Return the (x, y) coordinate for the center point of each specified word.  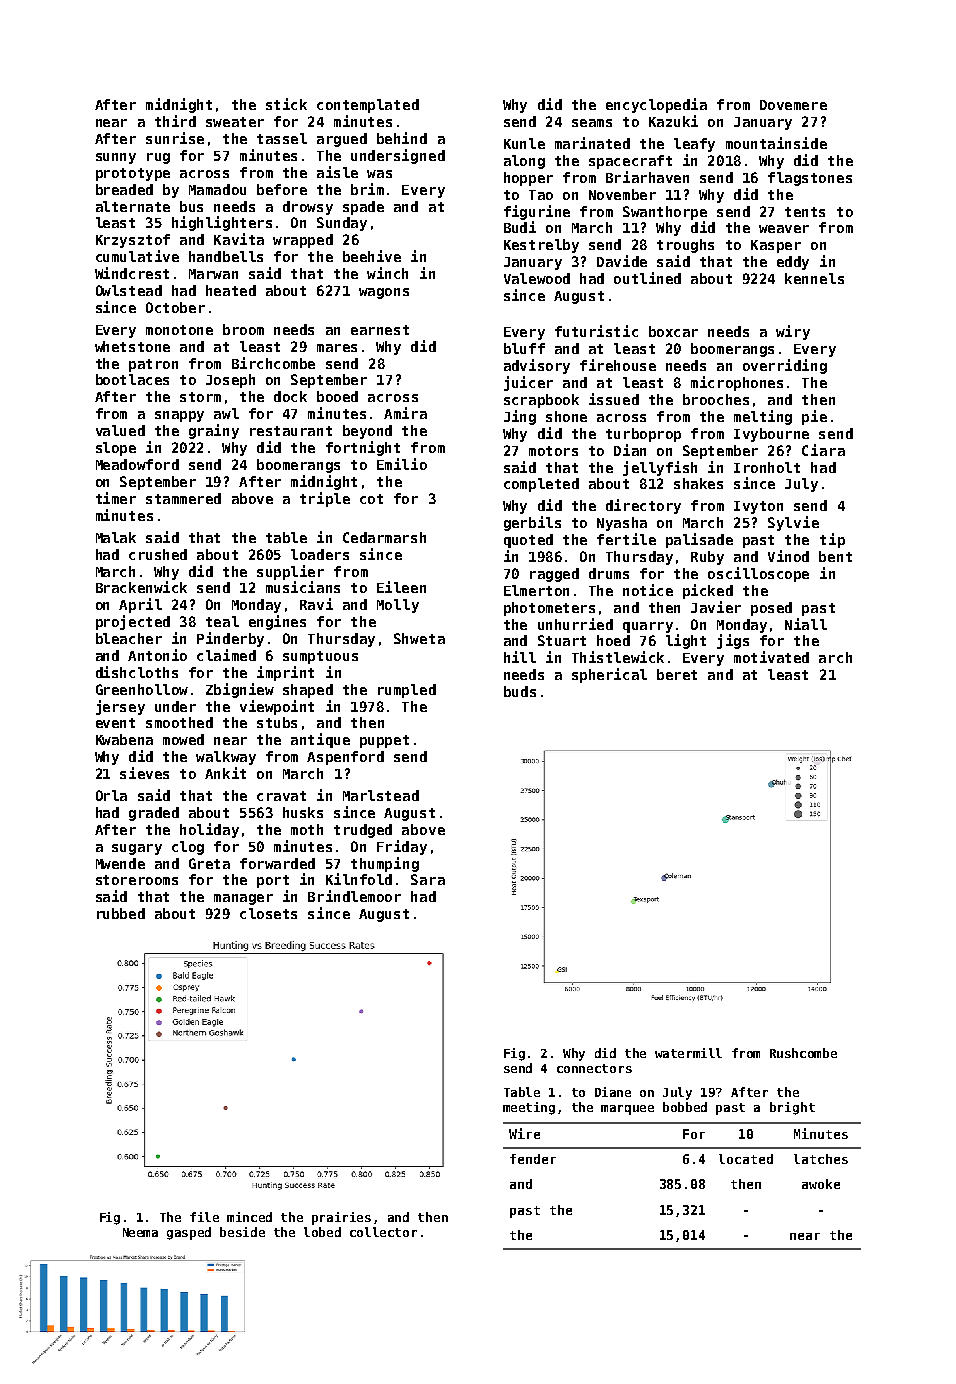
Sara (428, 879)
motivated (771, 657)
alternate (133, 206)
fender (533, 1159)
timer (116, 498)
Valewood (537, 278)
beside (242, 1232)
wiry (793, 332)
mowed (183, 739)
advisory (537, 366)
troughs (685, 246)
